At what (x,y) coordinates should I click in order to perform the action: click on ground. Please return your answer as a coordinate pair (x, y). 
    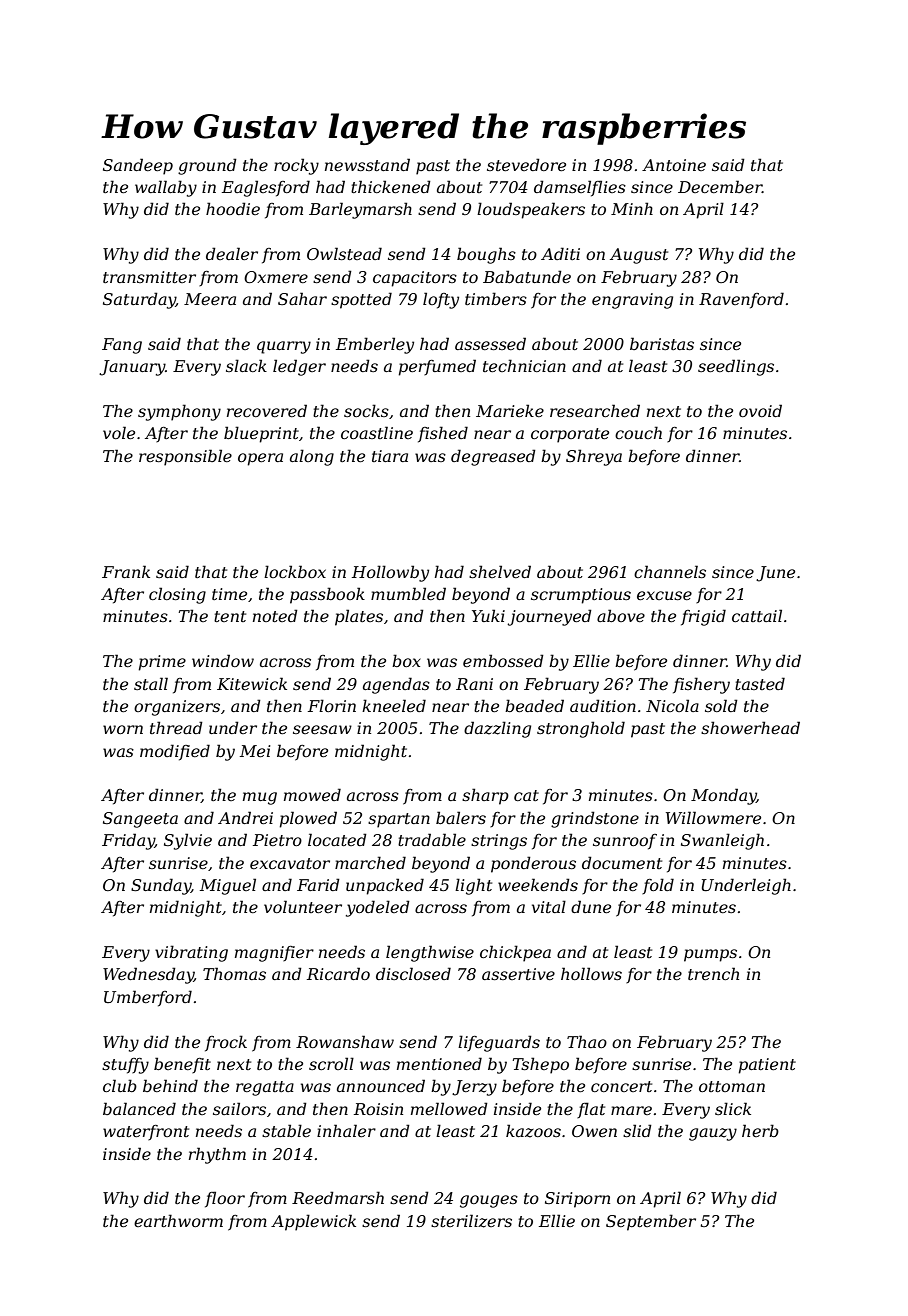
    Looking at the image, I should click on (207, 166).
